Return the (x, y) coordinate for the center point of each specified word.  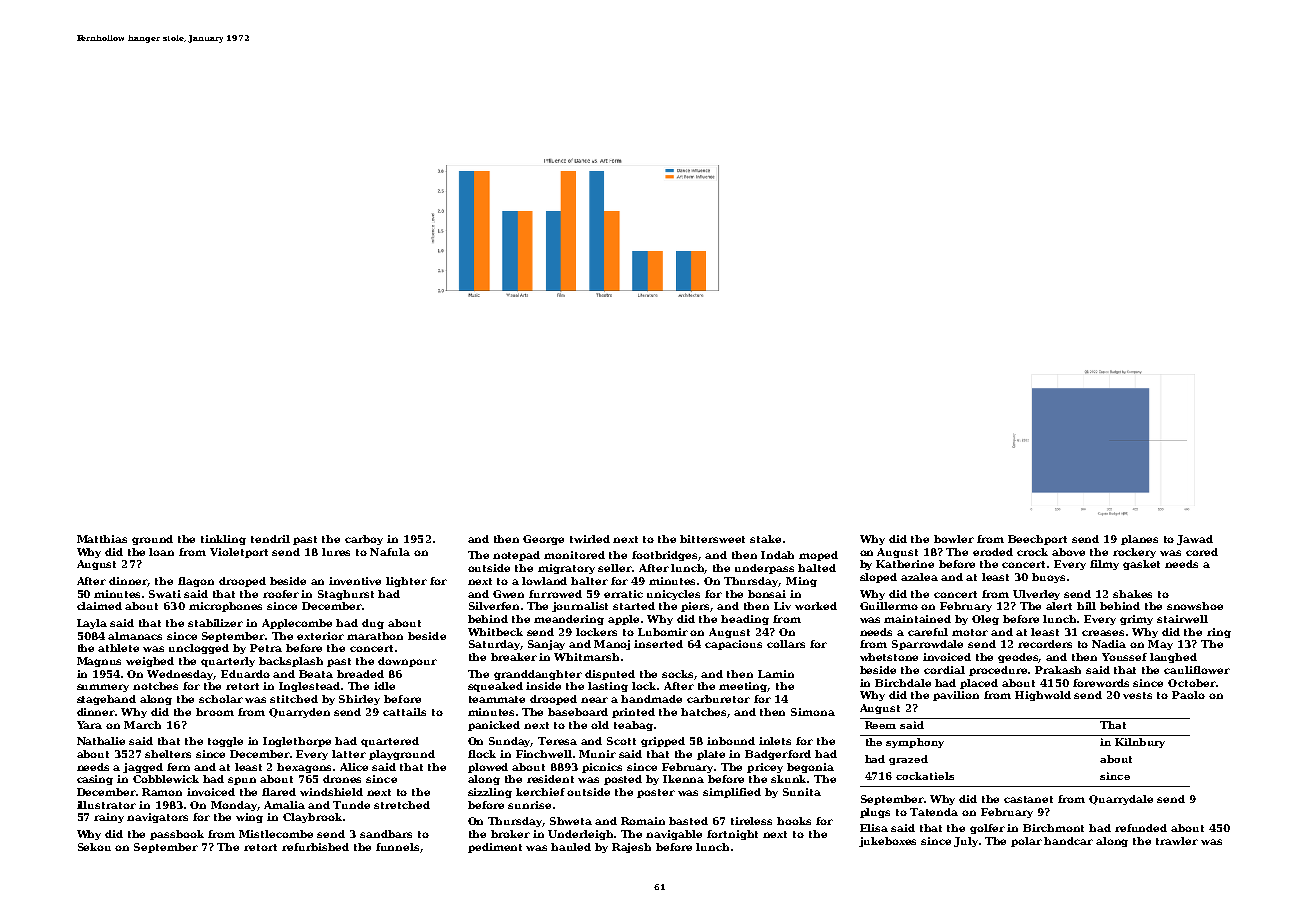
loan (161, 552)
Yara (89, 725)
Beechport (1037, 540)
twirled (590, 539)
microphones (225, 607)
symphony (915, 743)
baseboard (578, 712)
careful (928, 632)
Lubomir (663, 632)
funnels (397, 847)
